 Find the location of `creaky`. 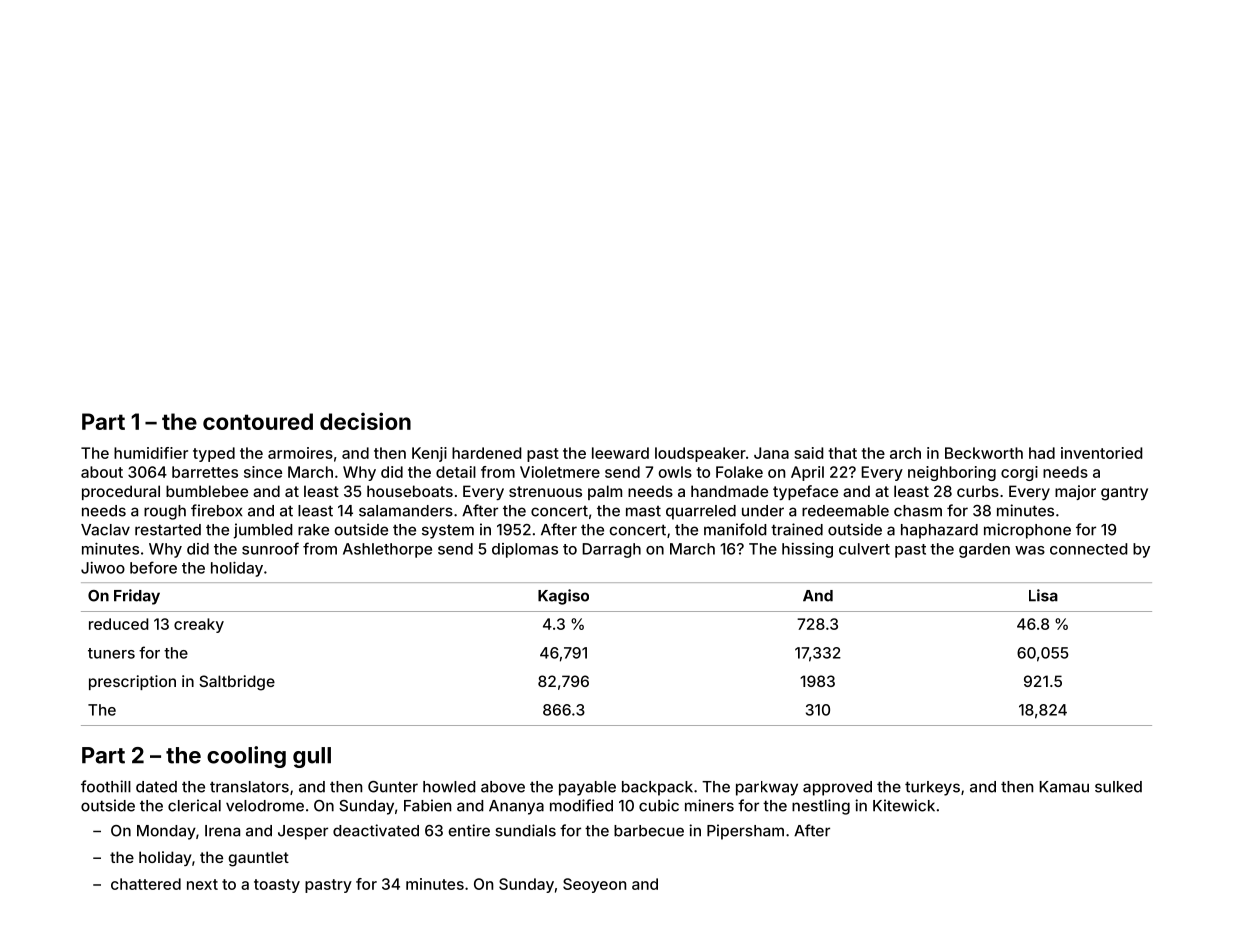

creaky is located at coordinates (199, 625).
